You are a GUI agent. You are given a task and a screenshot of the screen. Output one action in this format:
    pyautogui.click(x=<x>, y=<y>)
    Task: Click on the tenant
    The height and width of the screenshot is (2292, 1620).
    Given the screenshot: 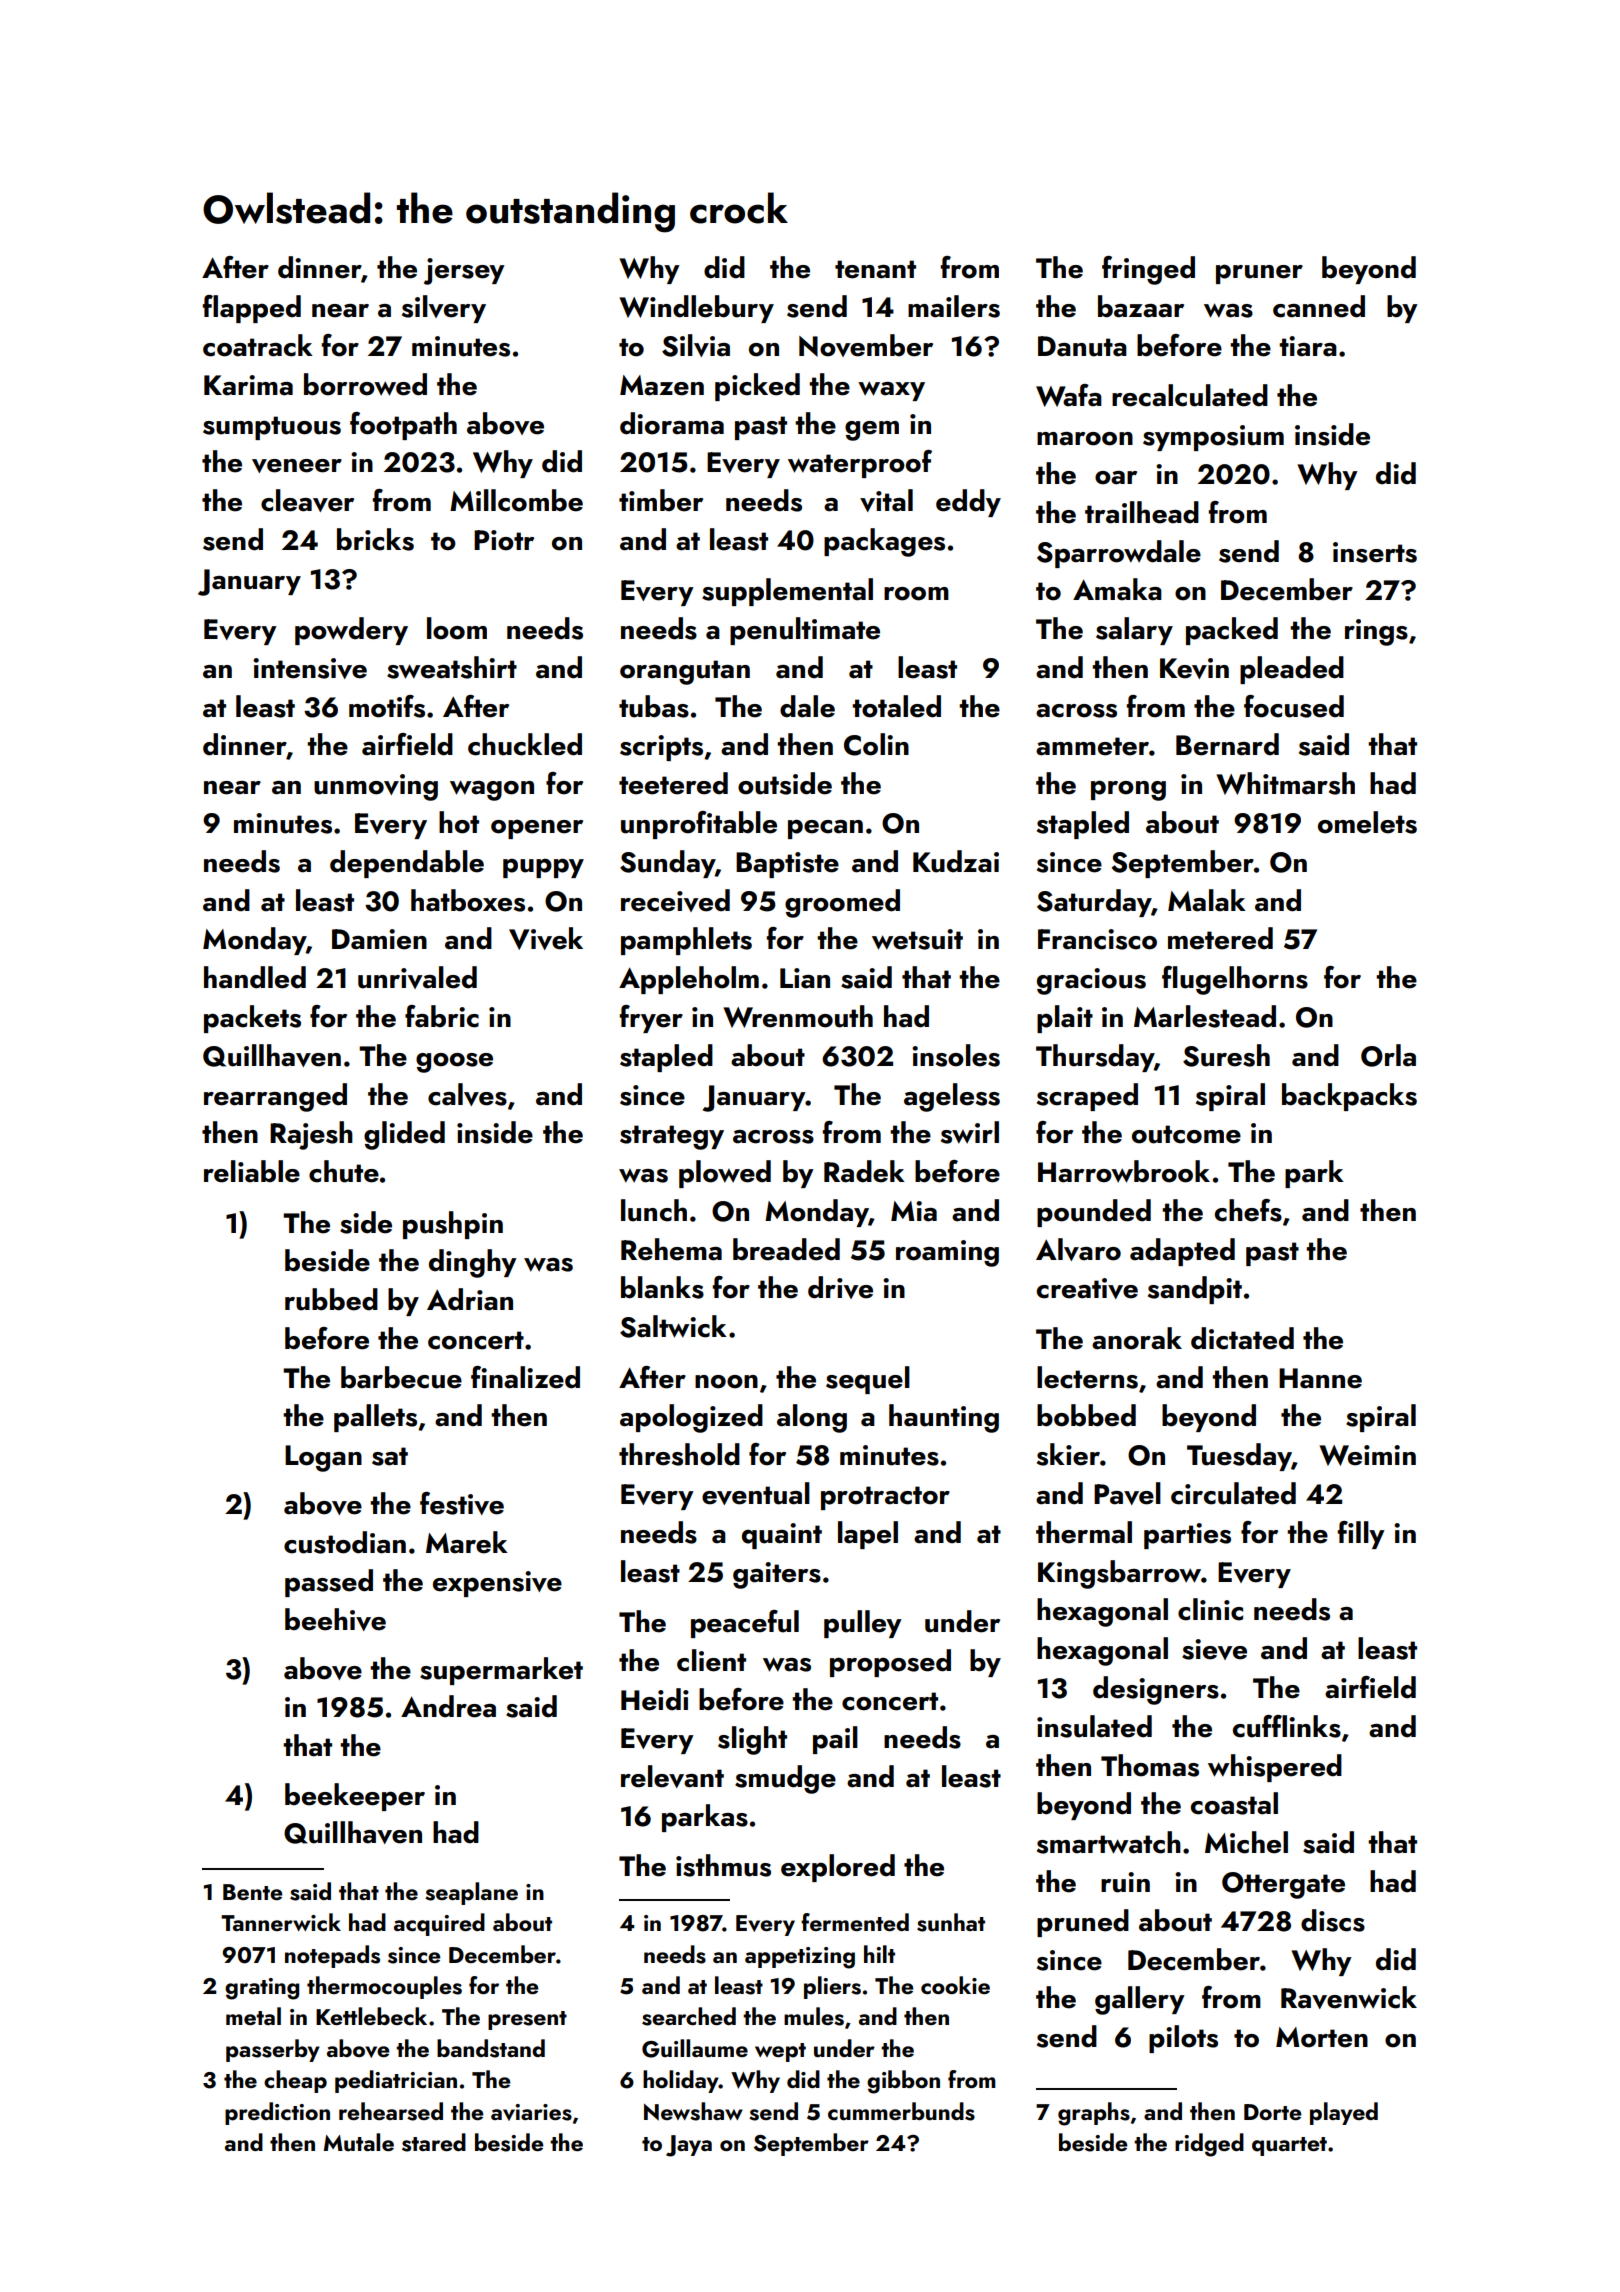 What is the action you would take?
    pyautogui.click(x=875, y=269)
